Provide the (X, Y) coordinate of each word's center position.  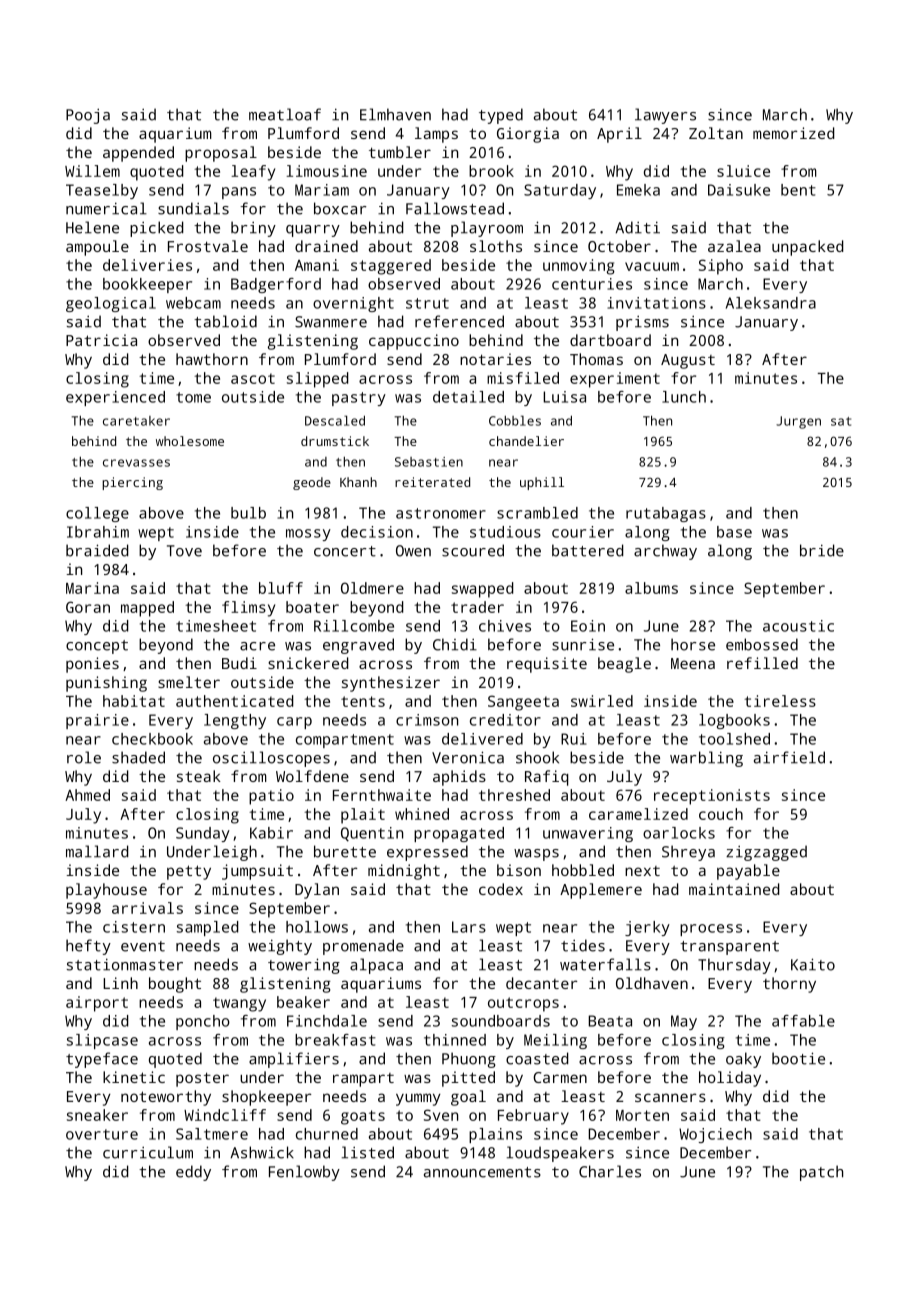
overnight (353, 304)
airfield (789, 757)
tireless (780, 701)
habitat (134, 701)
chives (505, 626)
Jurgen (798, 422)
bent (798, 190)
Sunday (203, 834)
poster (202, 1079)
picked (156, 229)
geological (111, 304)
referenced (459, 321)
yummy (418, 1099)
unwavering (588, 834)
